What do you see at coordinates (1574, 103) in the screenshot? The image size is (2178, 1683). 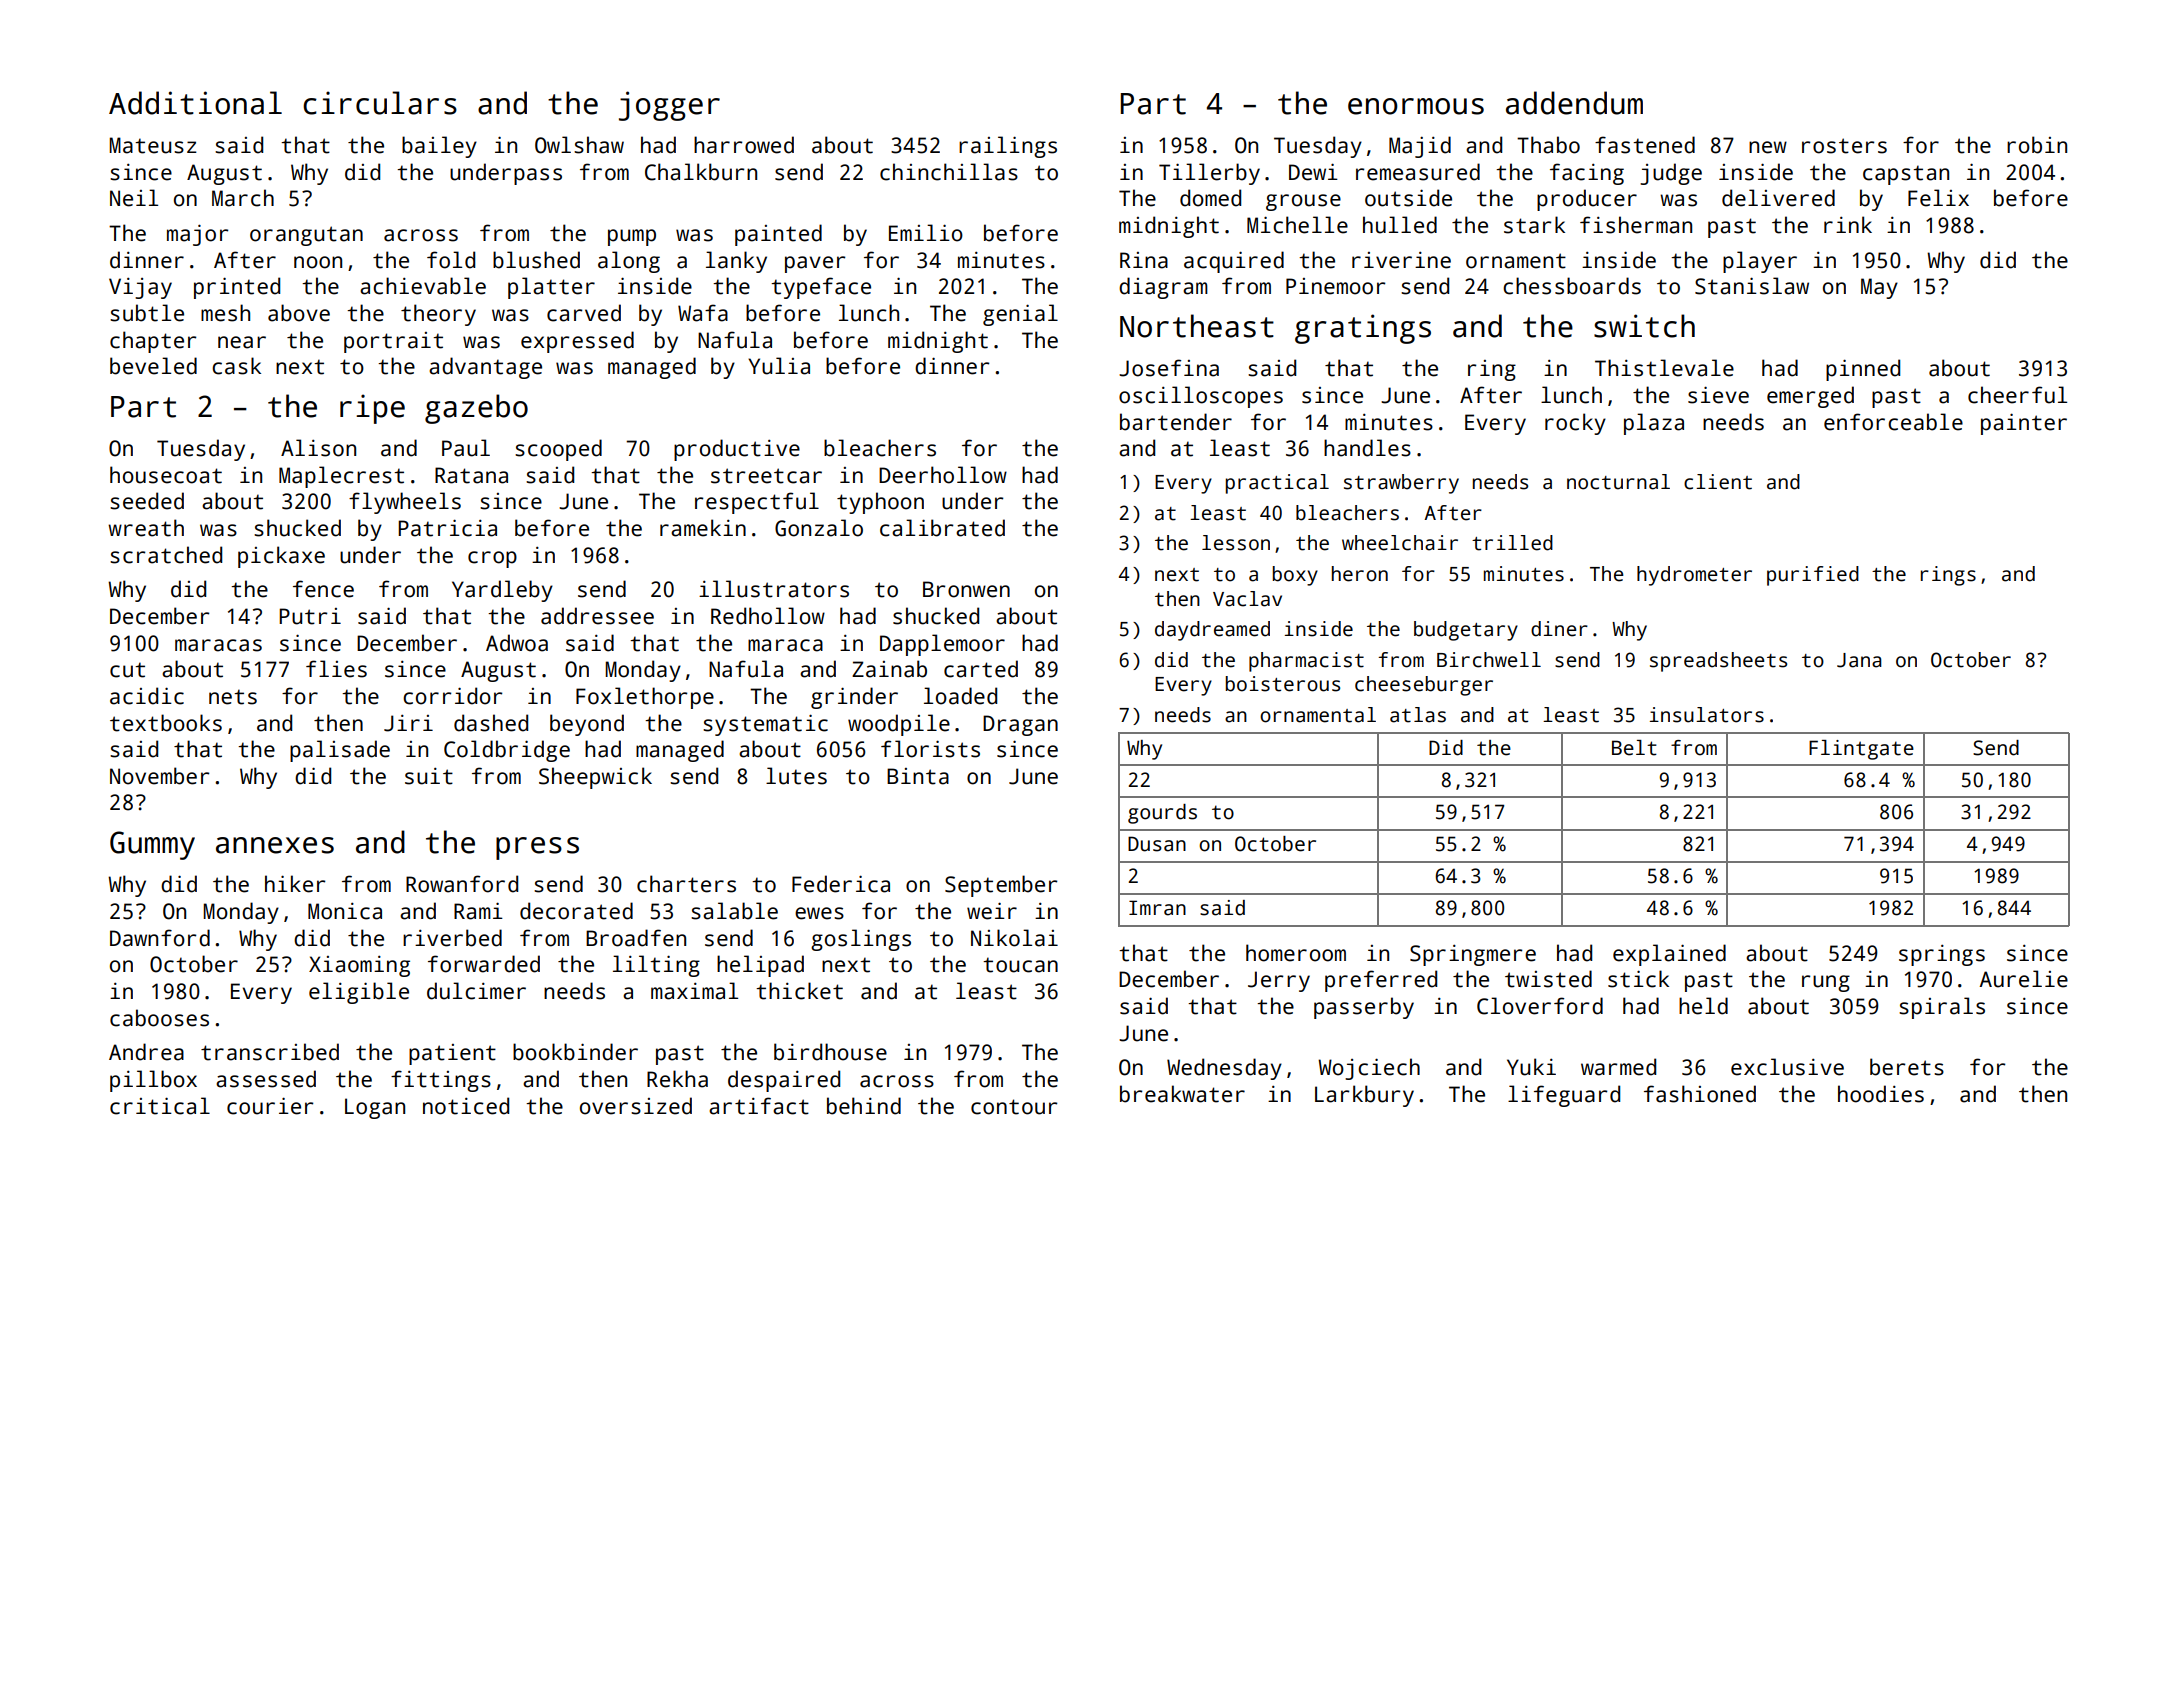 I see `addendum` at bounding box center [1574, 103].
